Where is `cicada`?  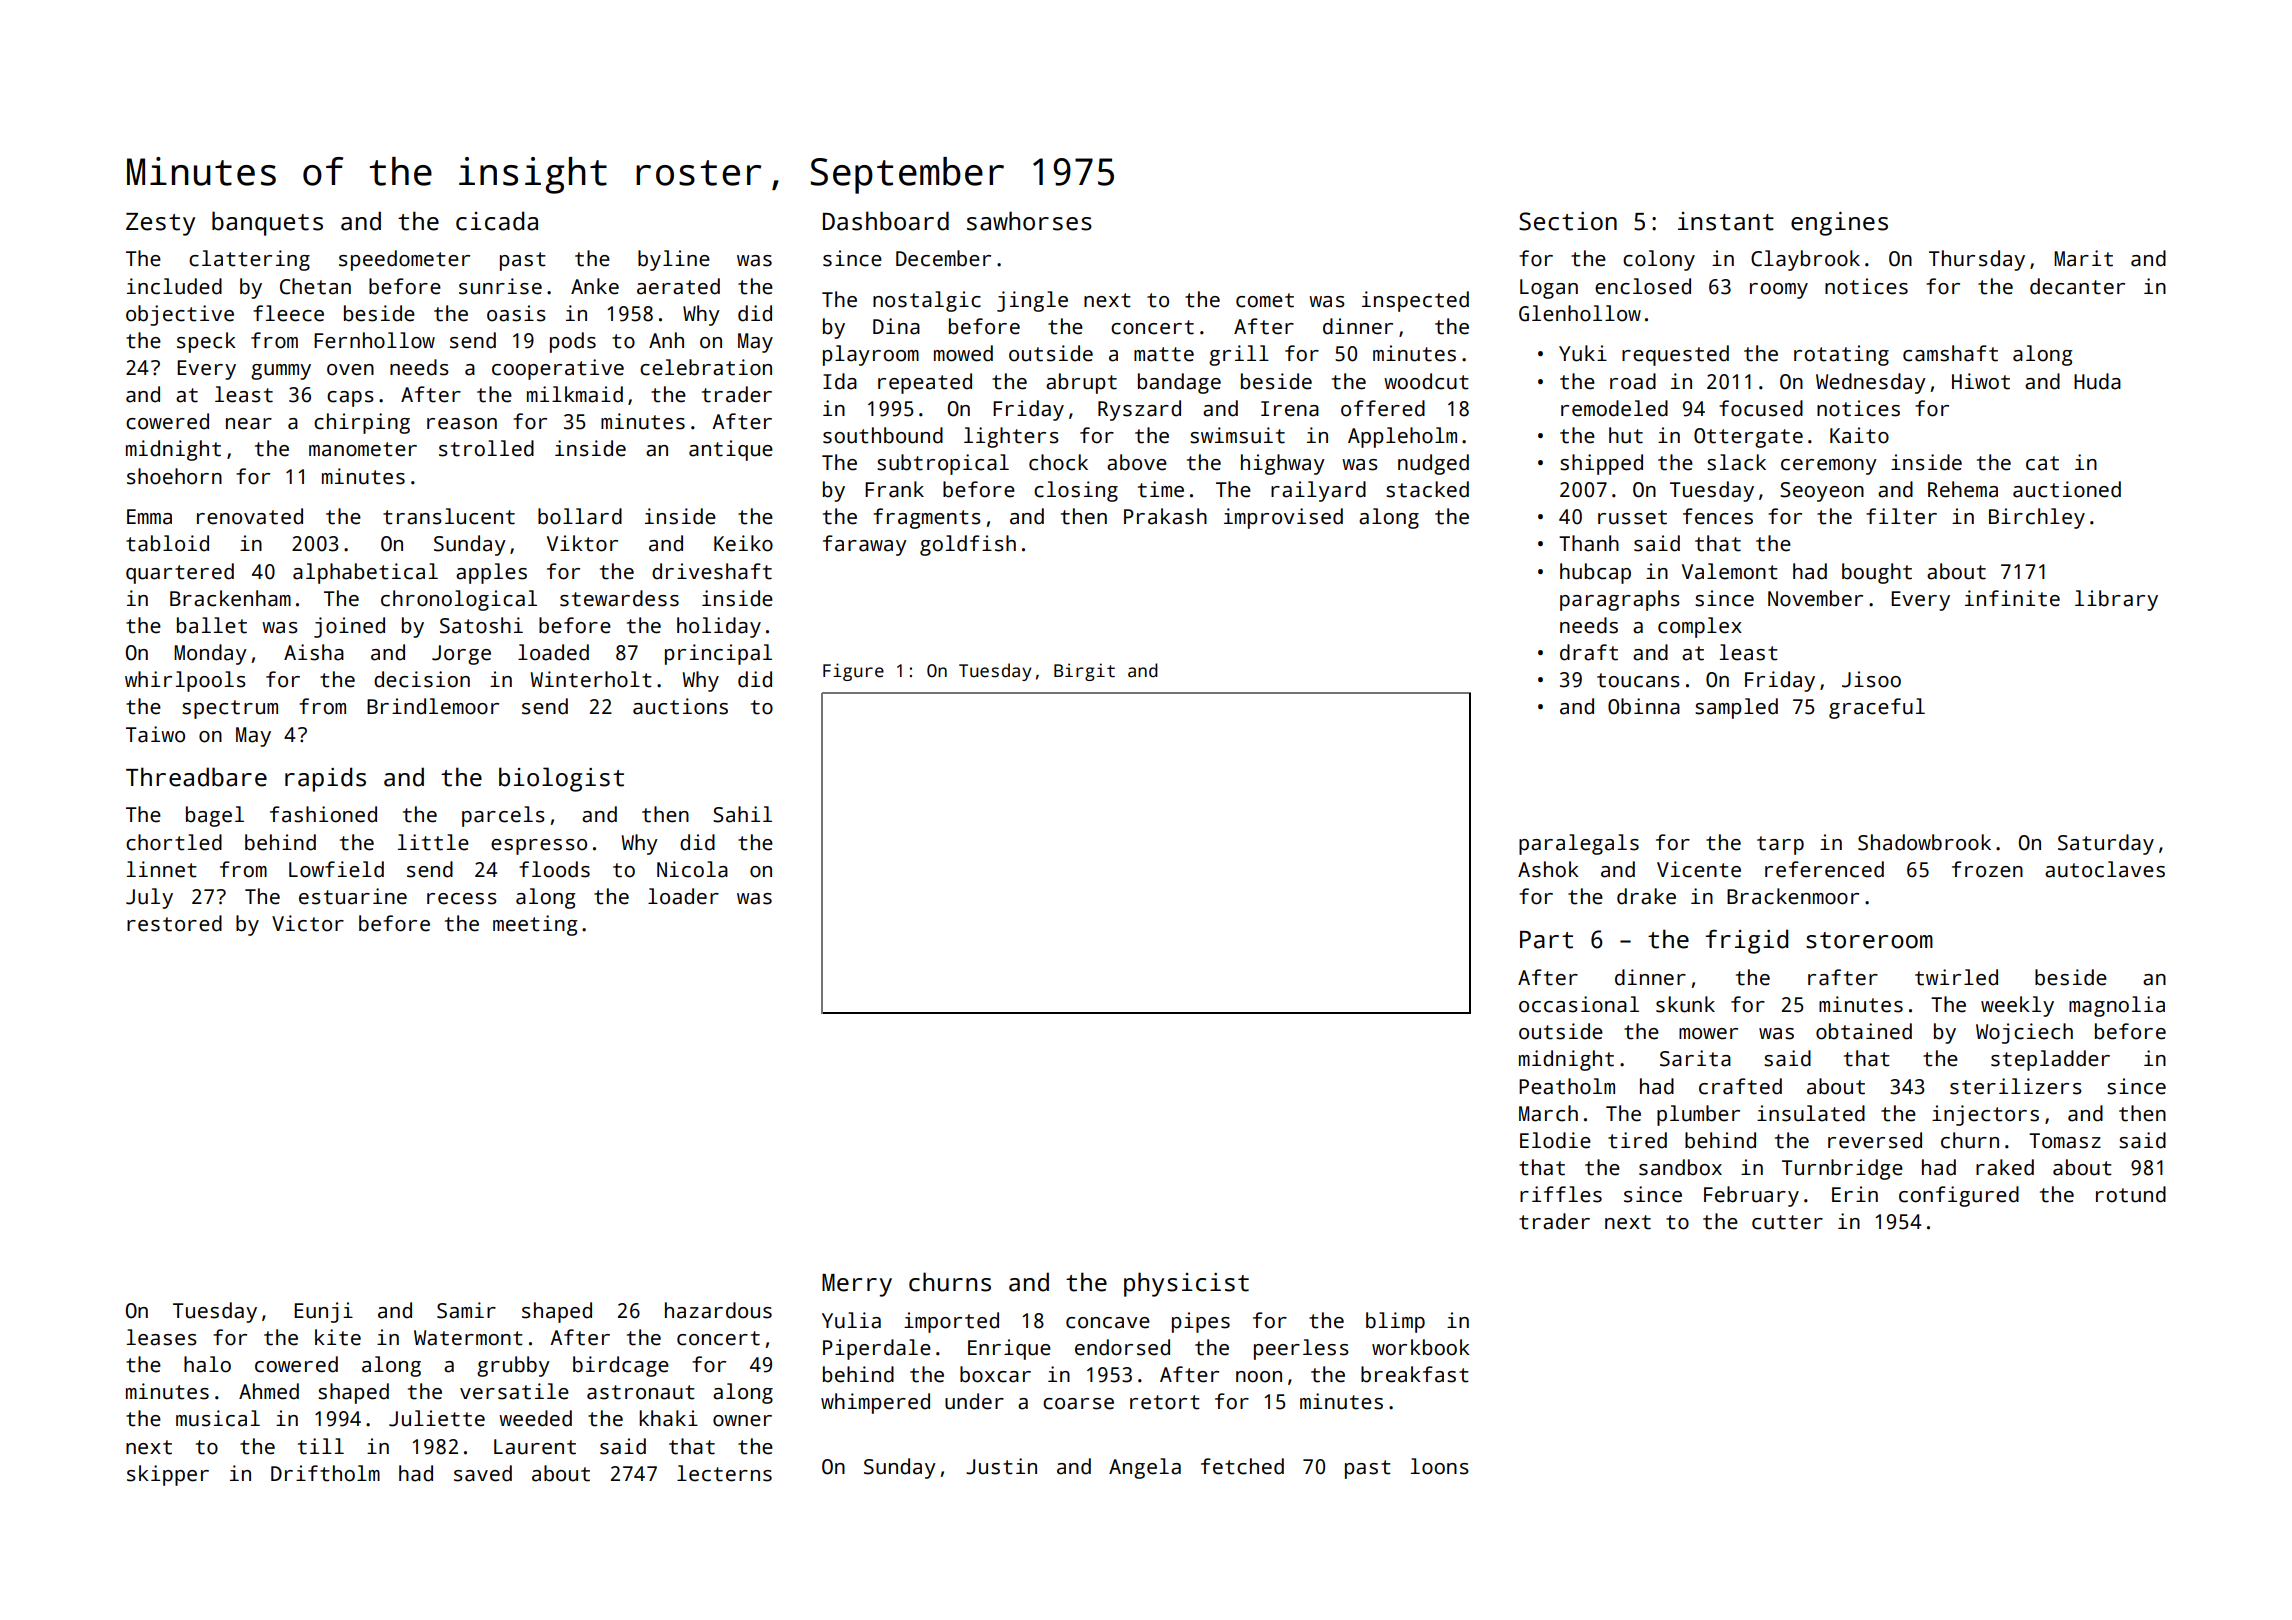
cicada is located at coordinates (497, 221).
